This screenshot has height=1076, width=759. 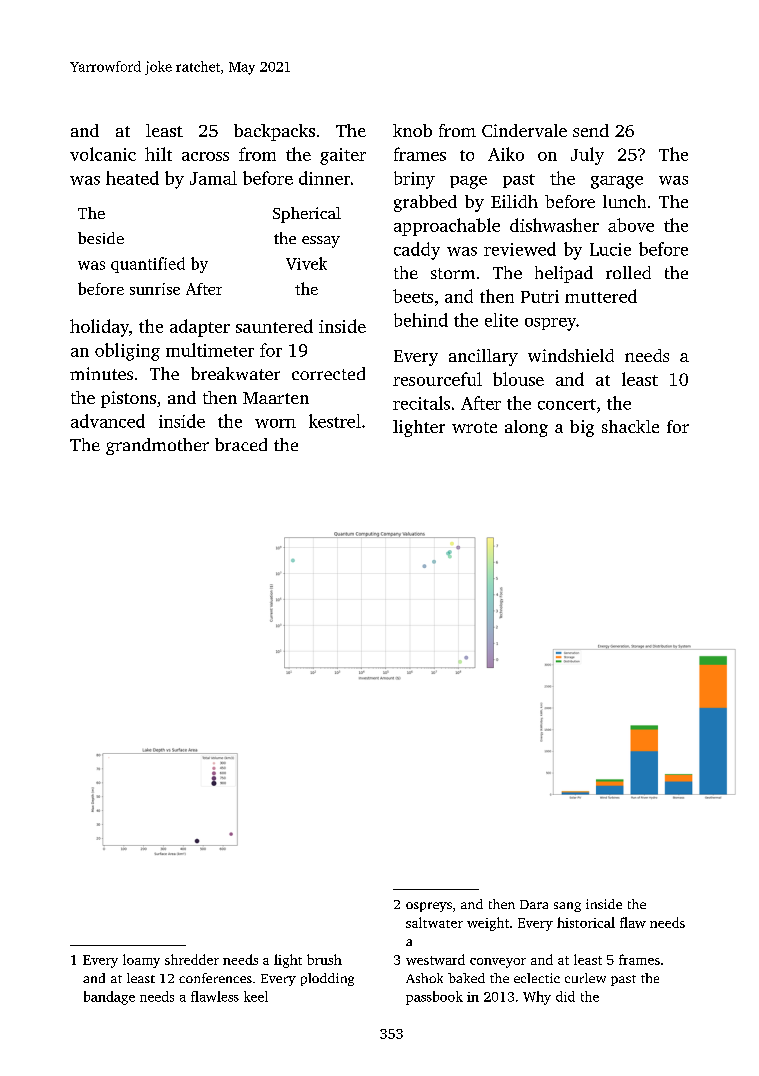 I want to click on knob, so click(x=412, y=130).
